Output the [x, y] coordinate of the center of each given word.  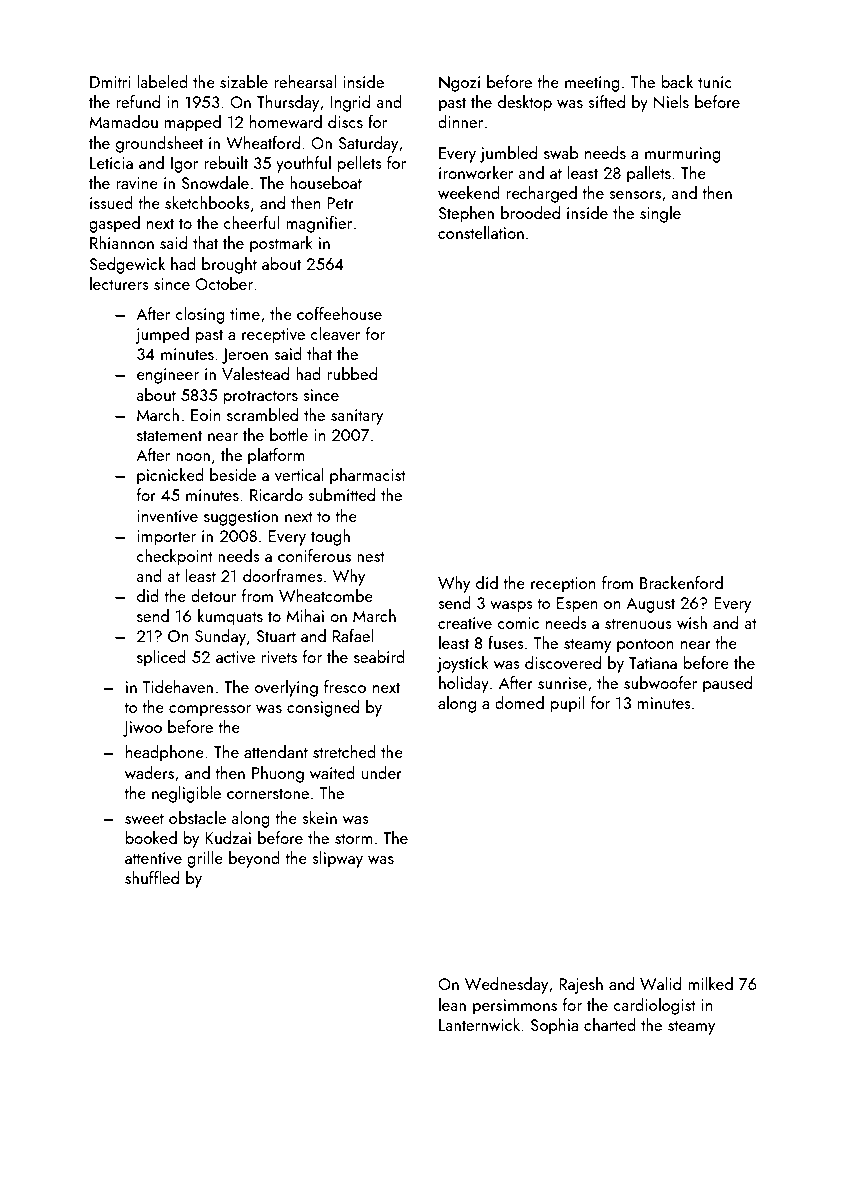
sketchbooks [207, 202]
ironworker [476, 172]
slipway [337, 859]
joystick [463, 664]
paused [727, 684]
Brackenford [681, 582]
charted [610, 1024]
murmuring [683, 155]
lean [452, 1004]
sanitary [357, 417]
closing [200, 315]
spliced [161, 658]
